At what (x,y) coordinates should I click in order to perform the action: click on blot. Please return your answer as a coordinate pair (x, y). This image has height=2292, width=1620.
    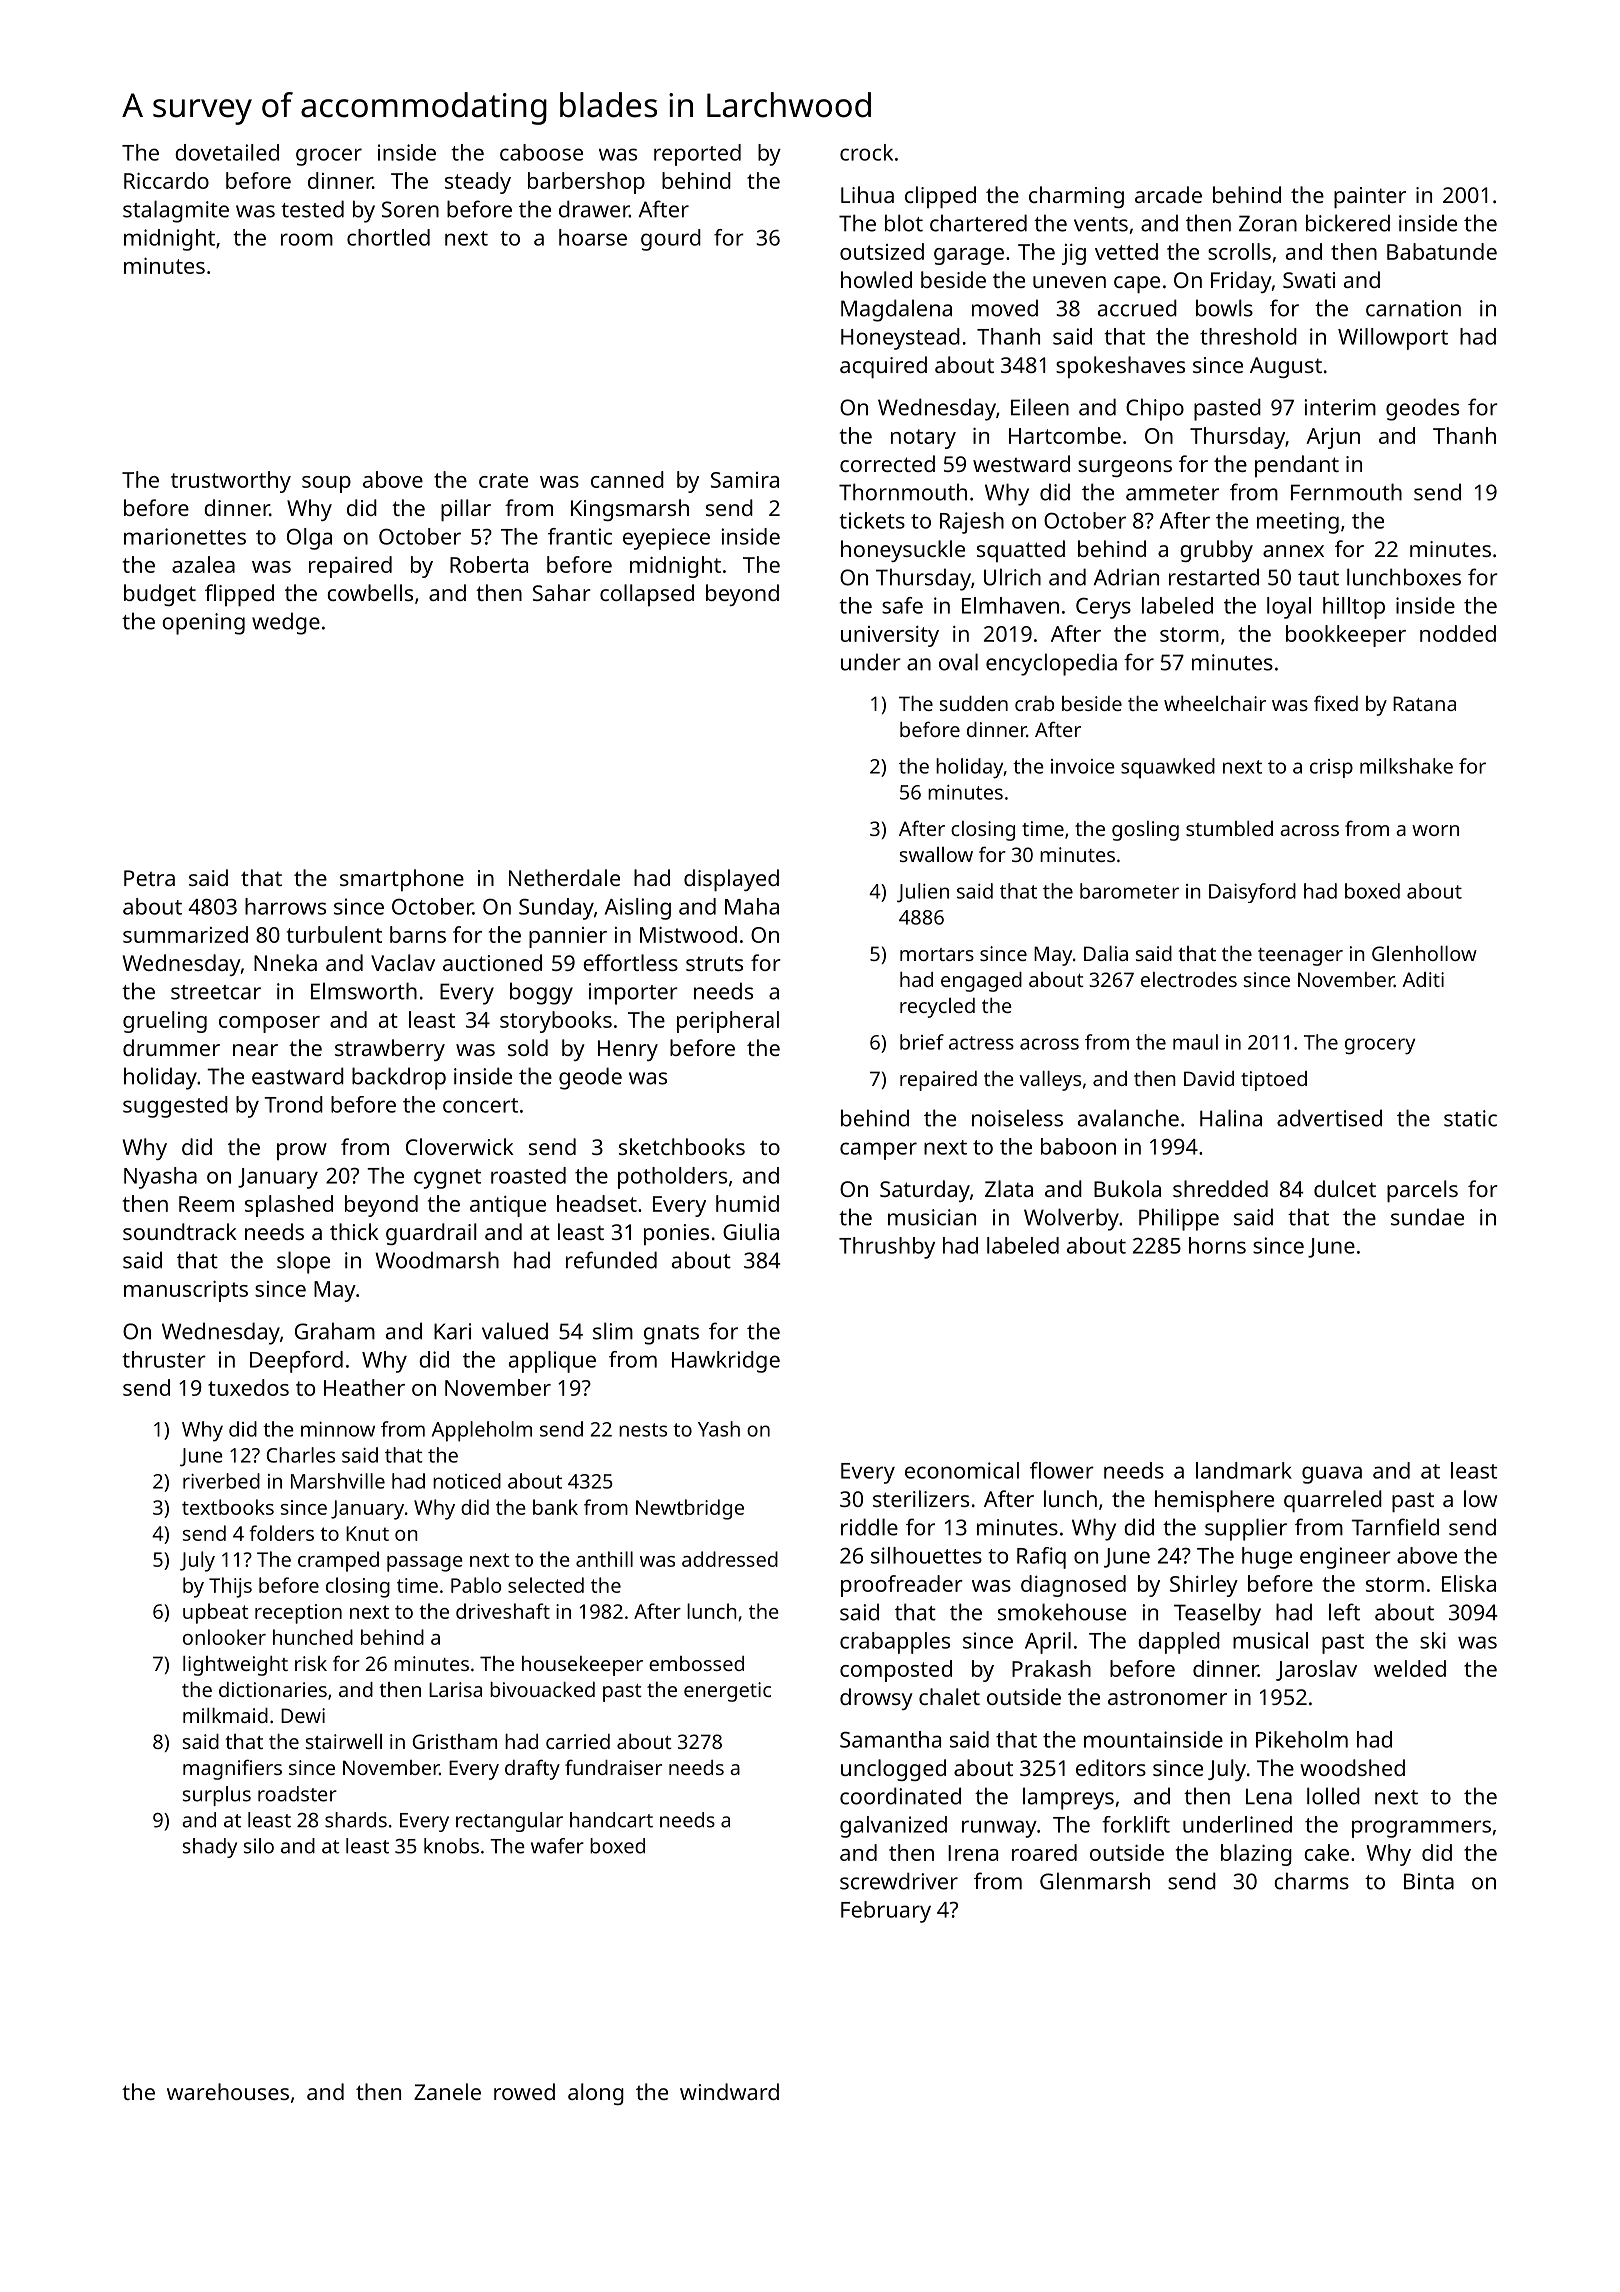
    Looking at the image, I should click on (904, 223).
